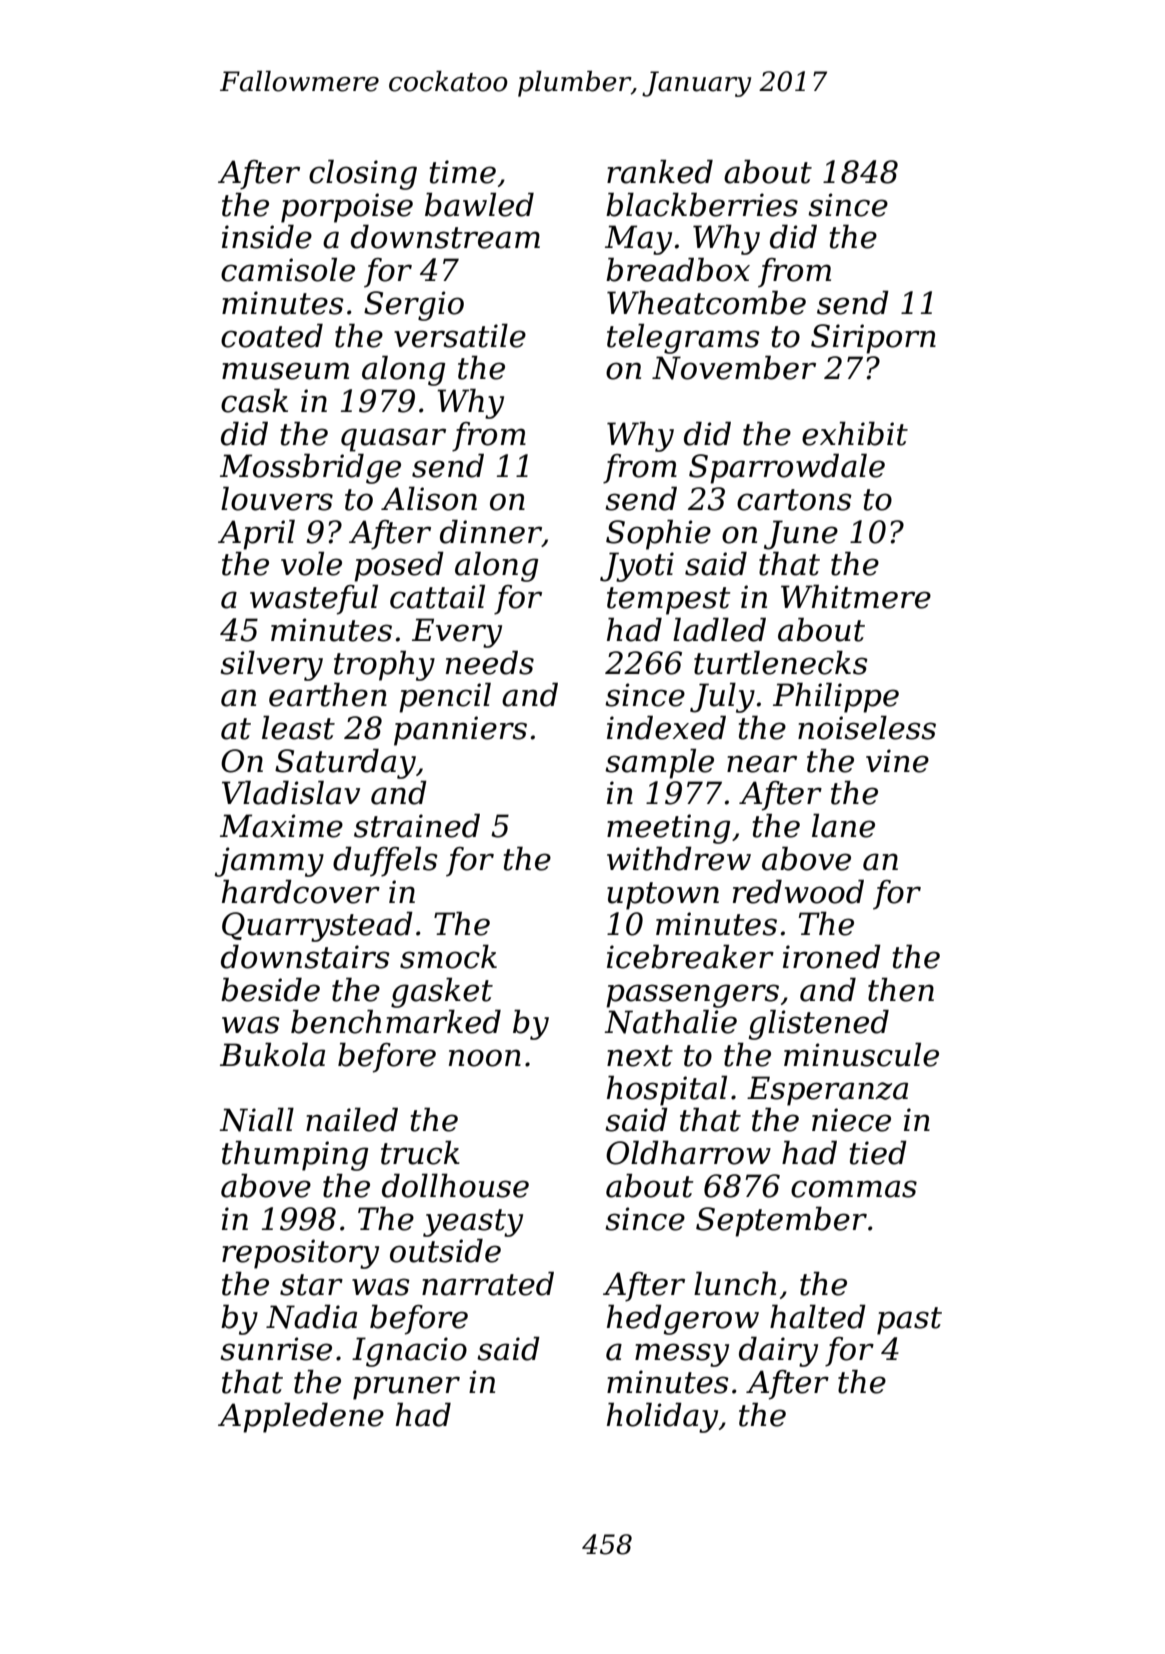 This page has width=1165, height=1654. Describe the element at coordinates (448, 956) in the page. I see `smock` at that location.
